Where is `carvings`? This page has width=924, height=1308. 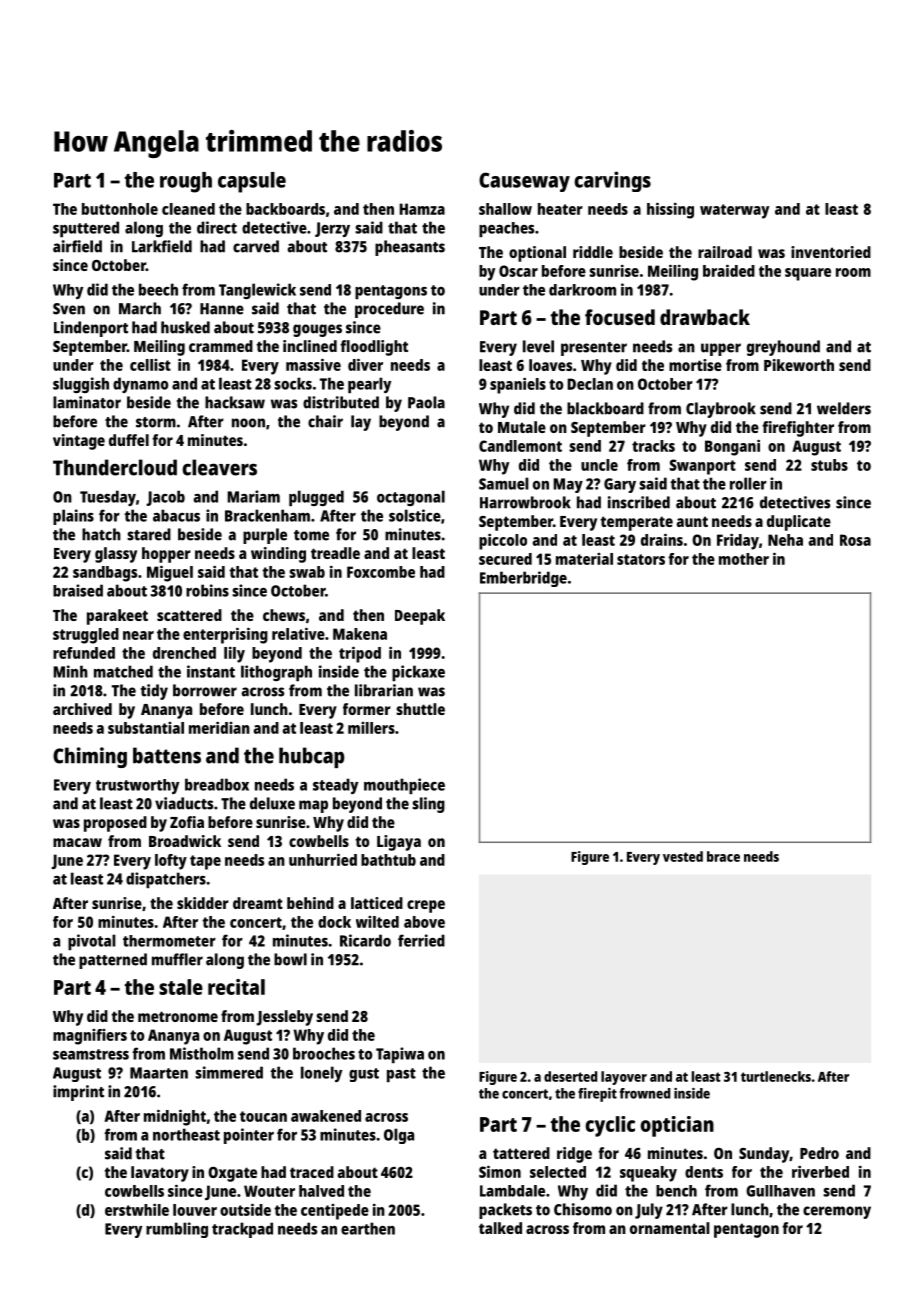 carvings is located at coordinates (612, 181).
